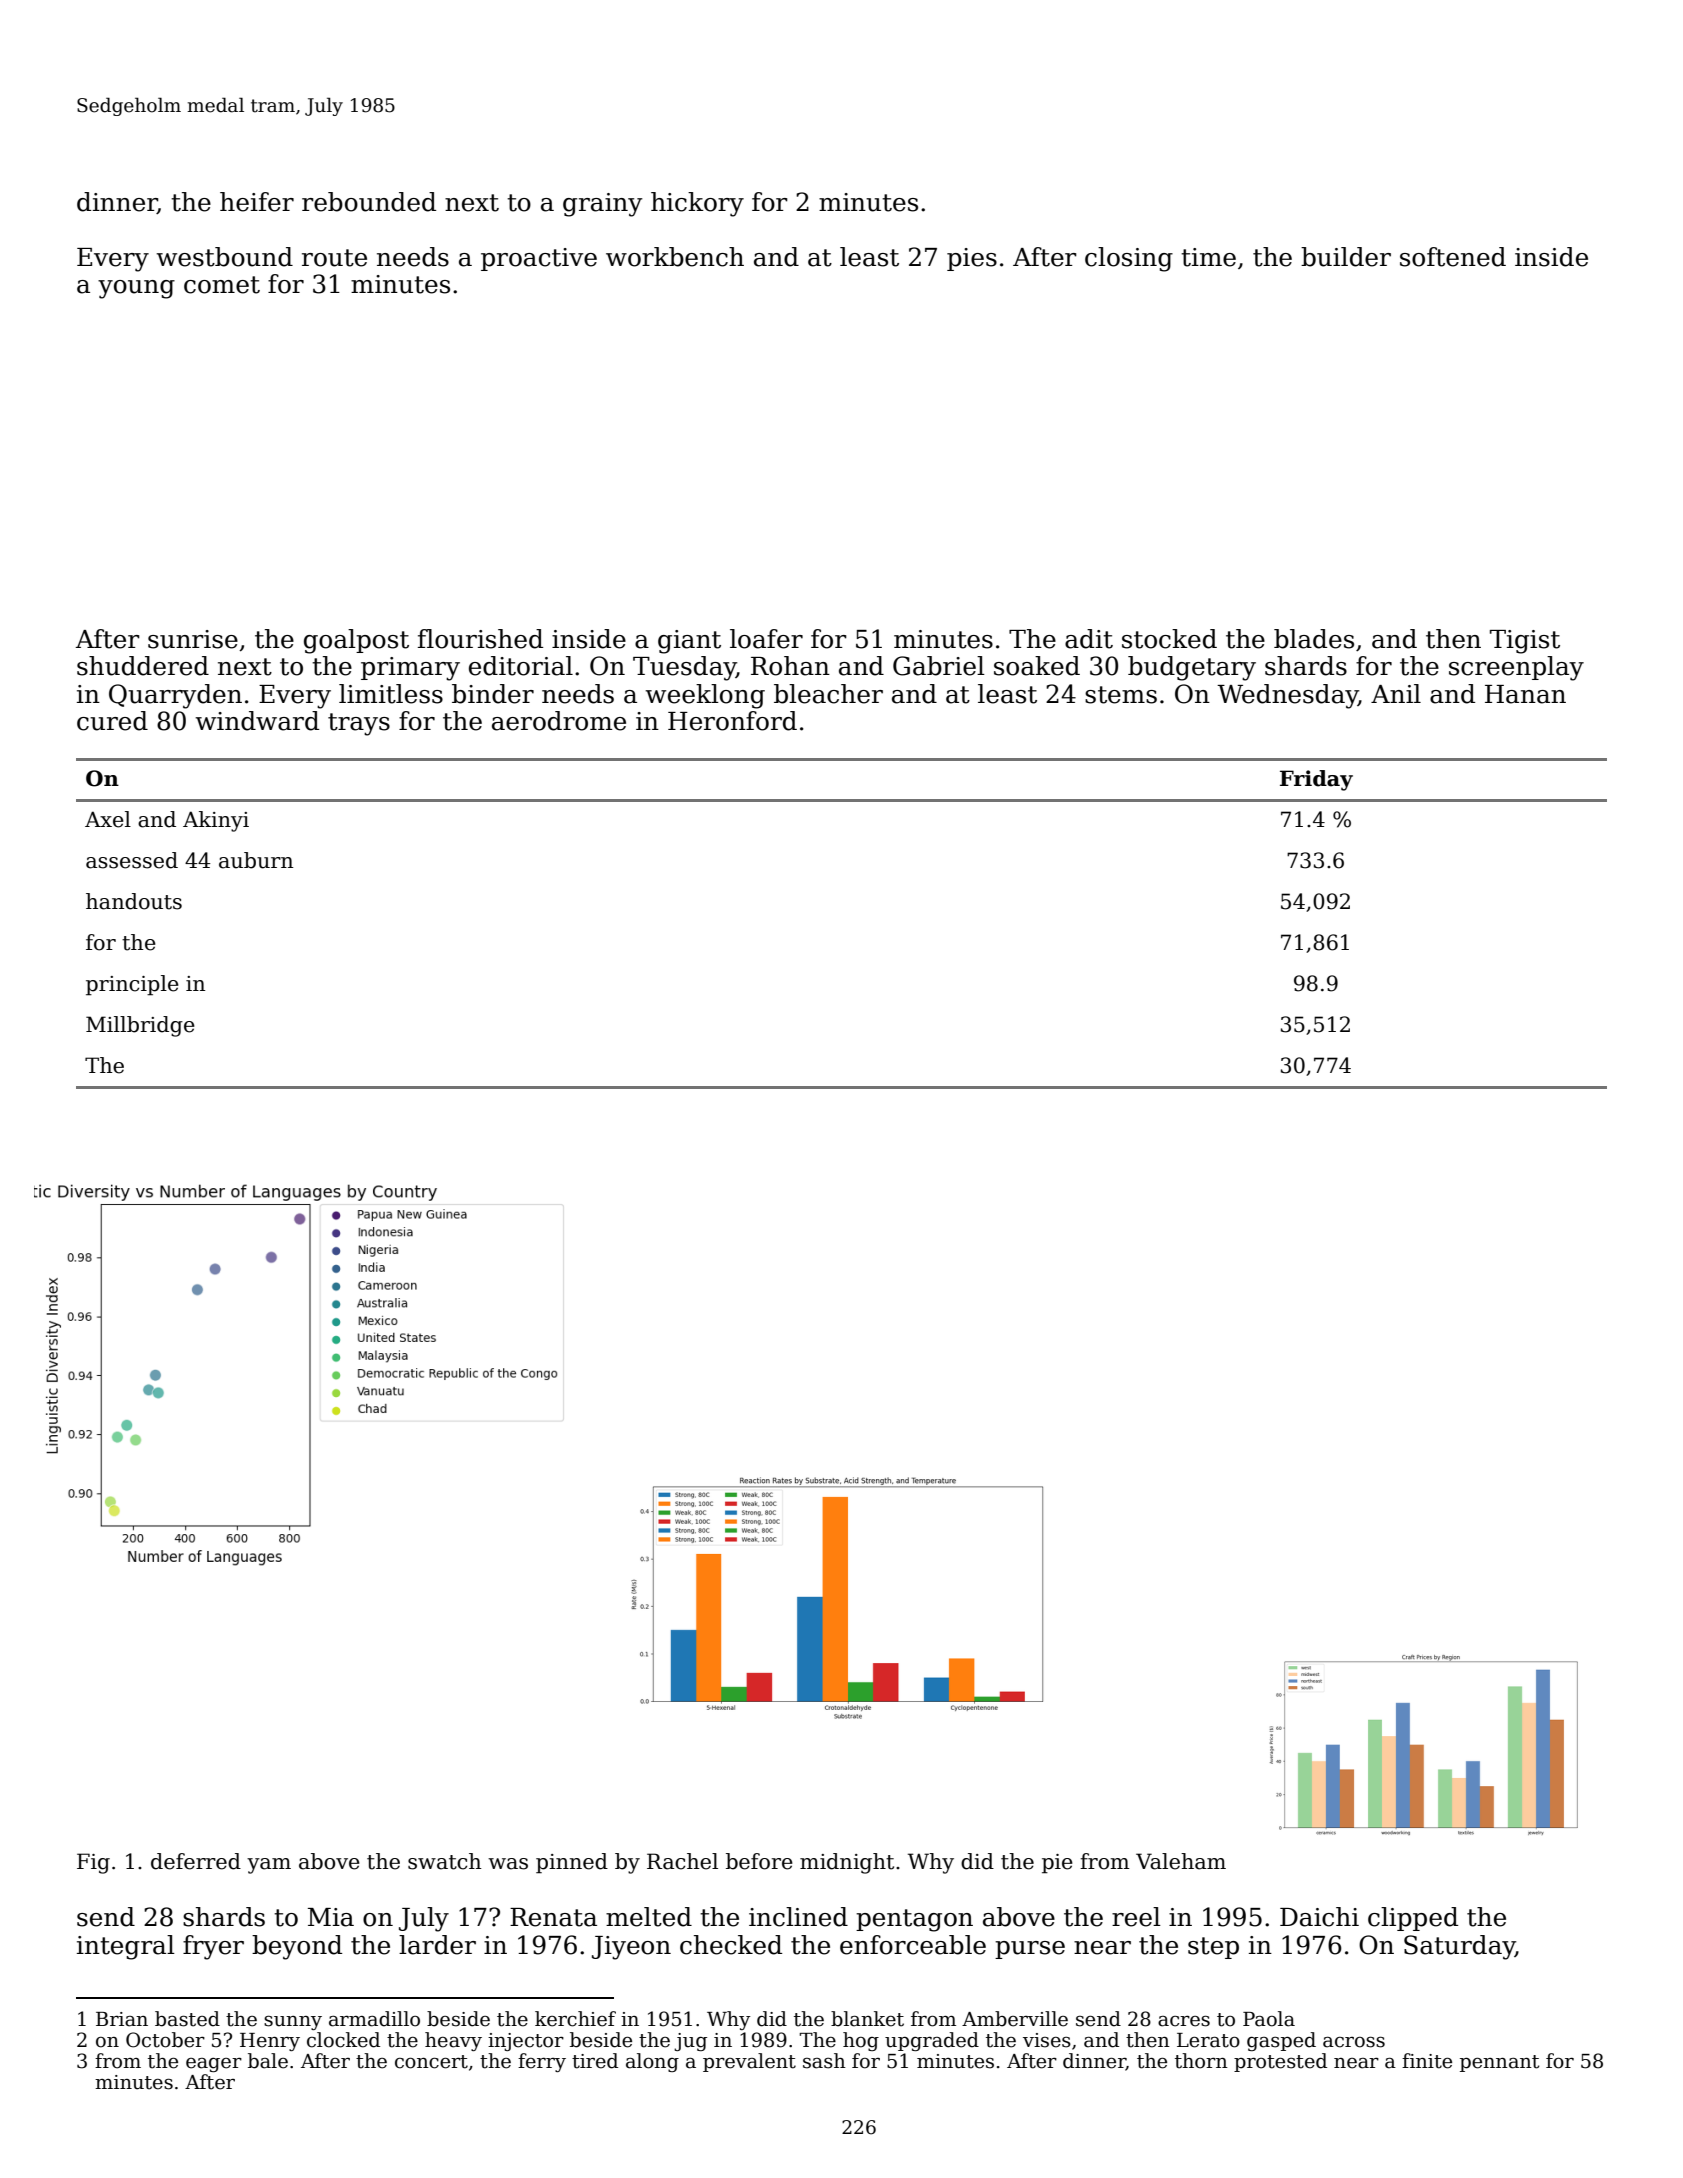 Image resolution: width=1683 pixels, height=2178 pixels. What do you see at coordinates (1525, 694) in the screenshot?
I see `Hanan` at bounding box center [1525, 694].
